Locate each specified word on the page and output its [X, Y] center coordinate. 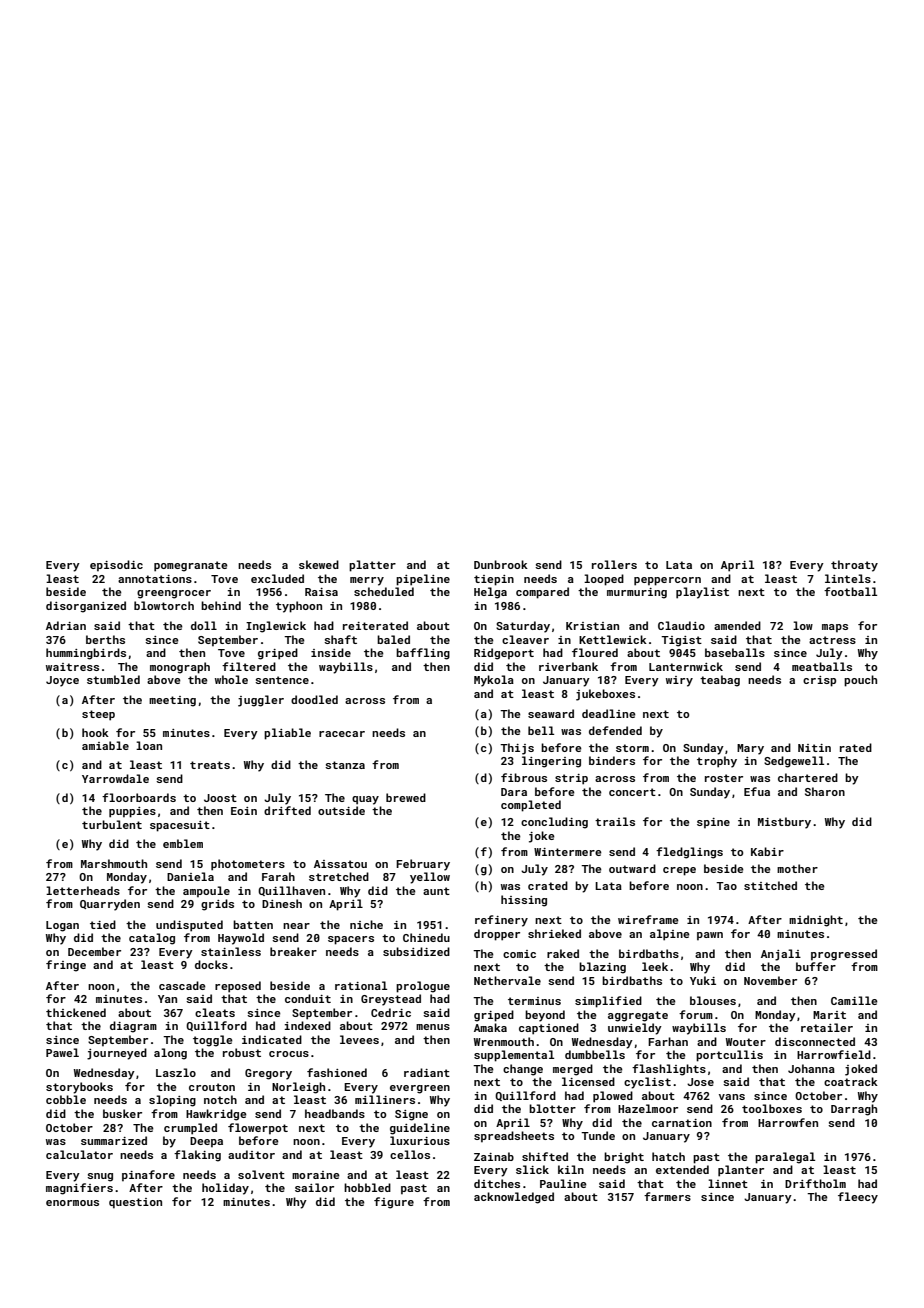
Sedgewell [794, 762]
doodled [314, 699]
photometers [248, 865]
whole [231, 679]
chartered [808, 777]
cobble [66, 1099]
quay [365, 800]
